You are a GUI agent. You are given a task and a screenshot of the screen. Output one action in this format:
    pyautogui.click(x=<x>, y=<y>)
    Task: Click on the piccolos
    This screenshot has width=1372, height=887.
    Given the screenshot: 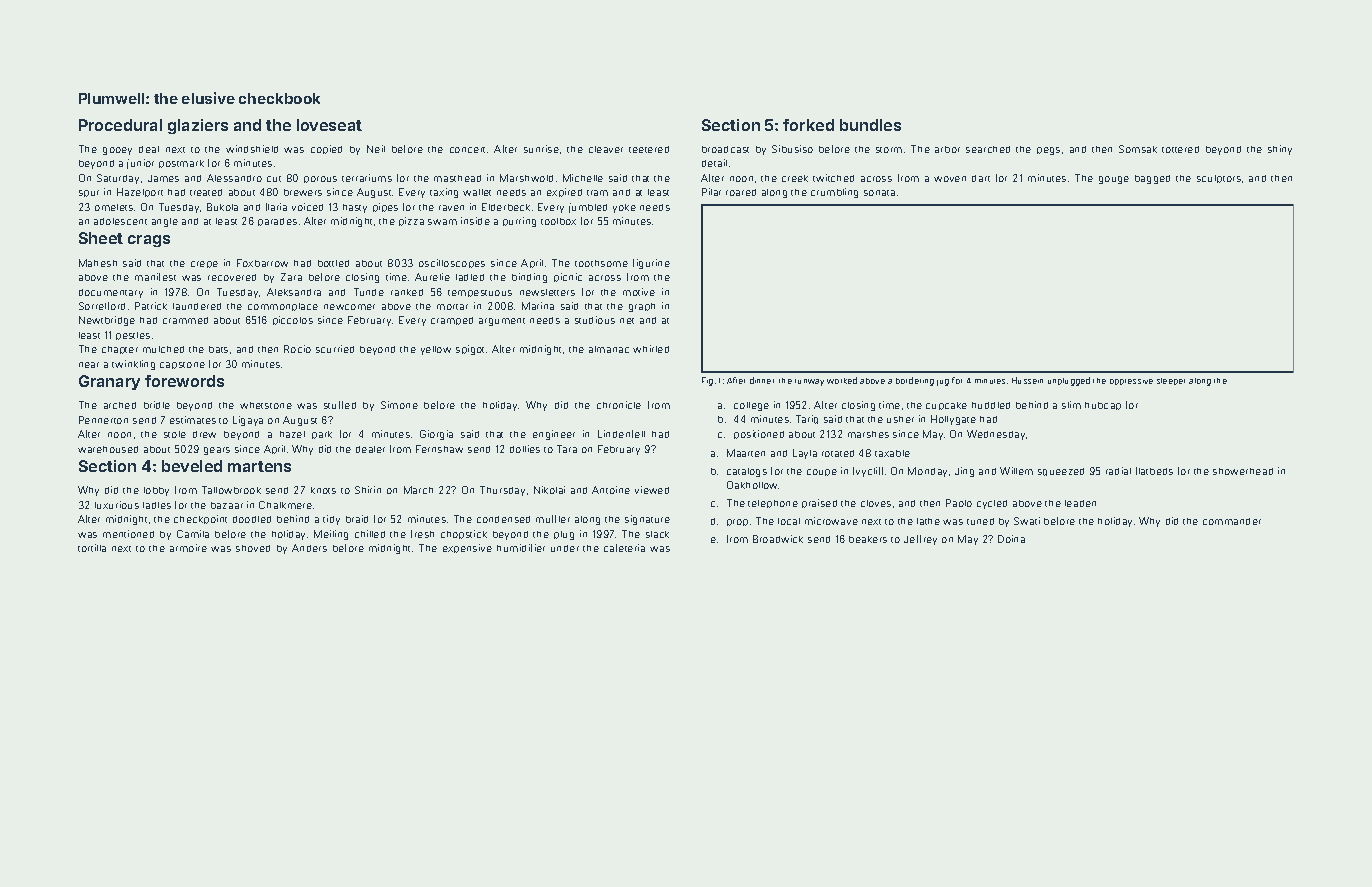 What is the action you would take?
    pyautogui.click(x=293, y=320)
